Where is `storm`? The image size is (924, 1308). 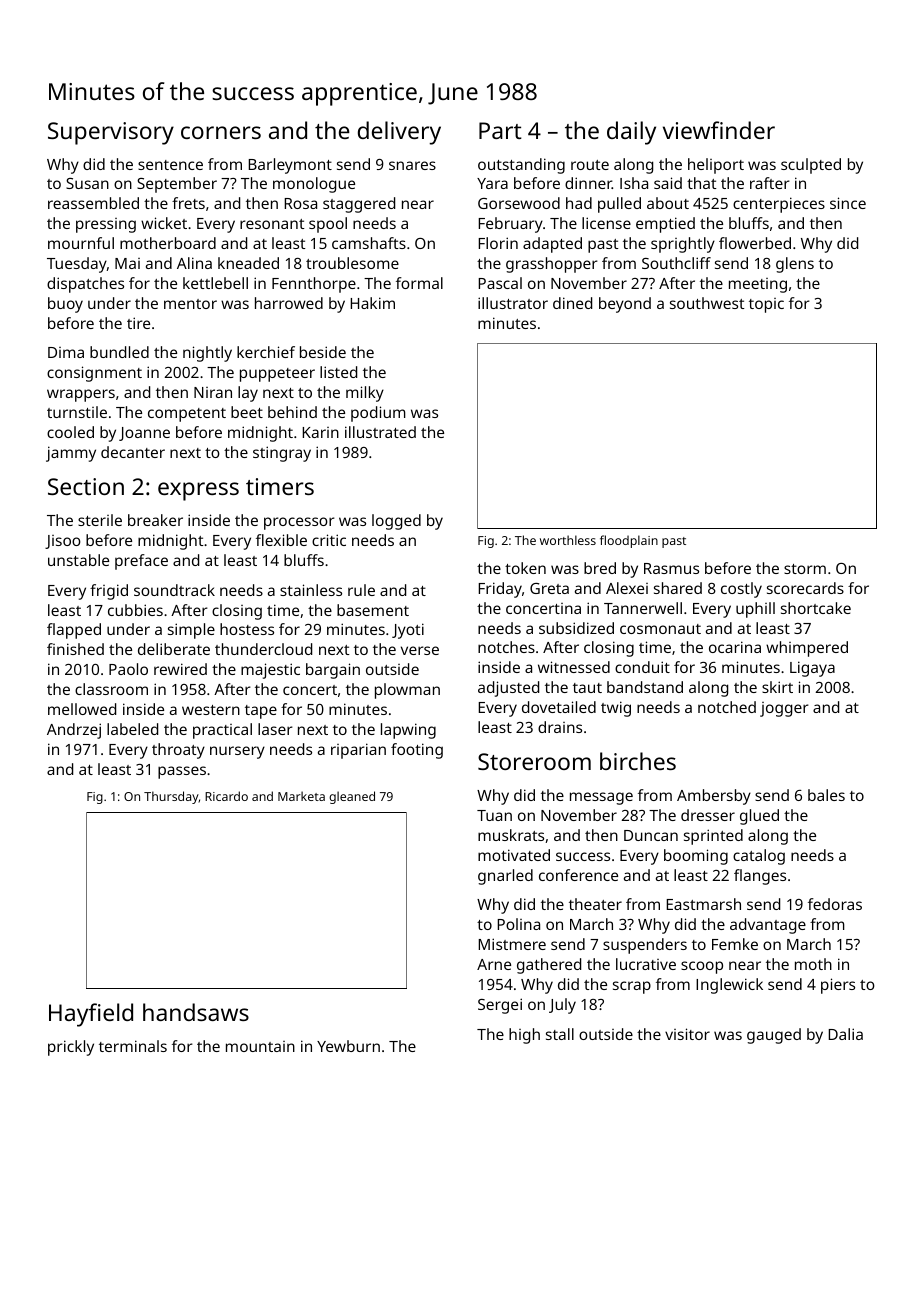 storm is located at coordinates (805, 569).
